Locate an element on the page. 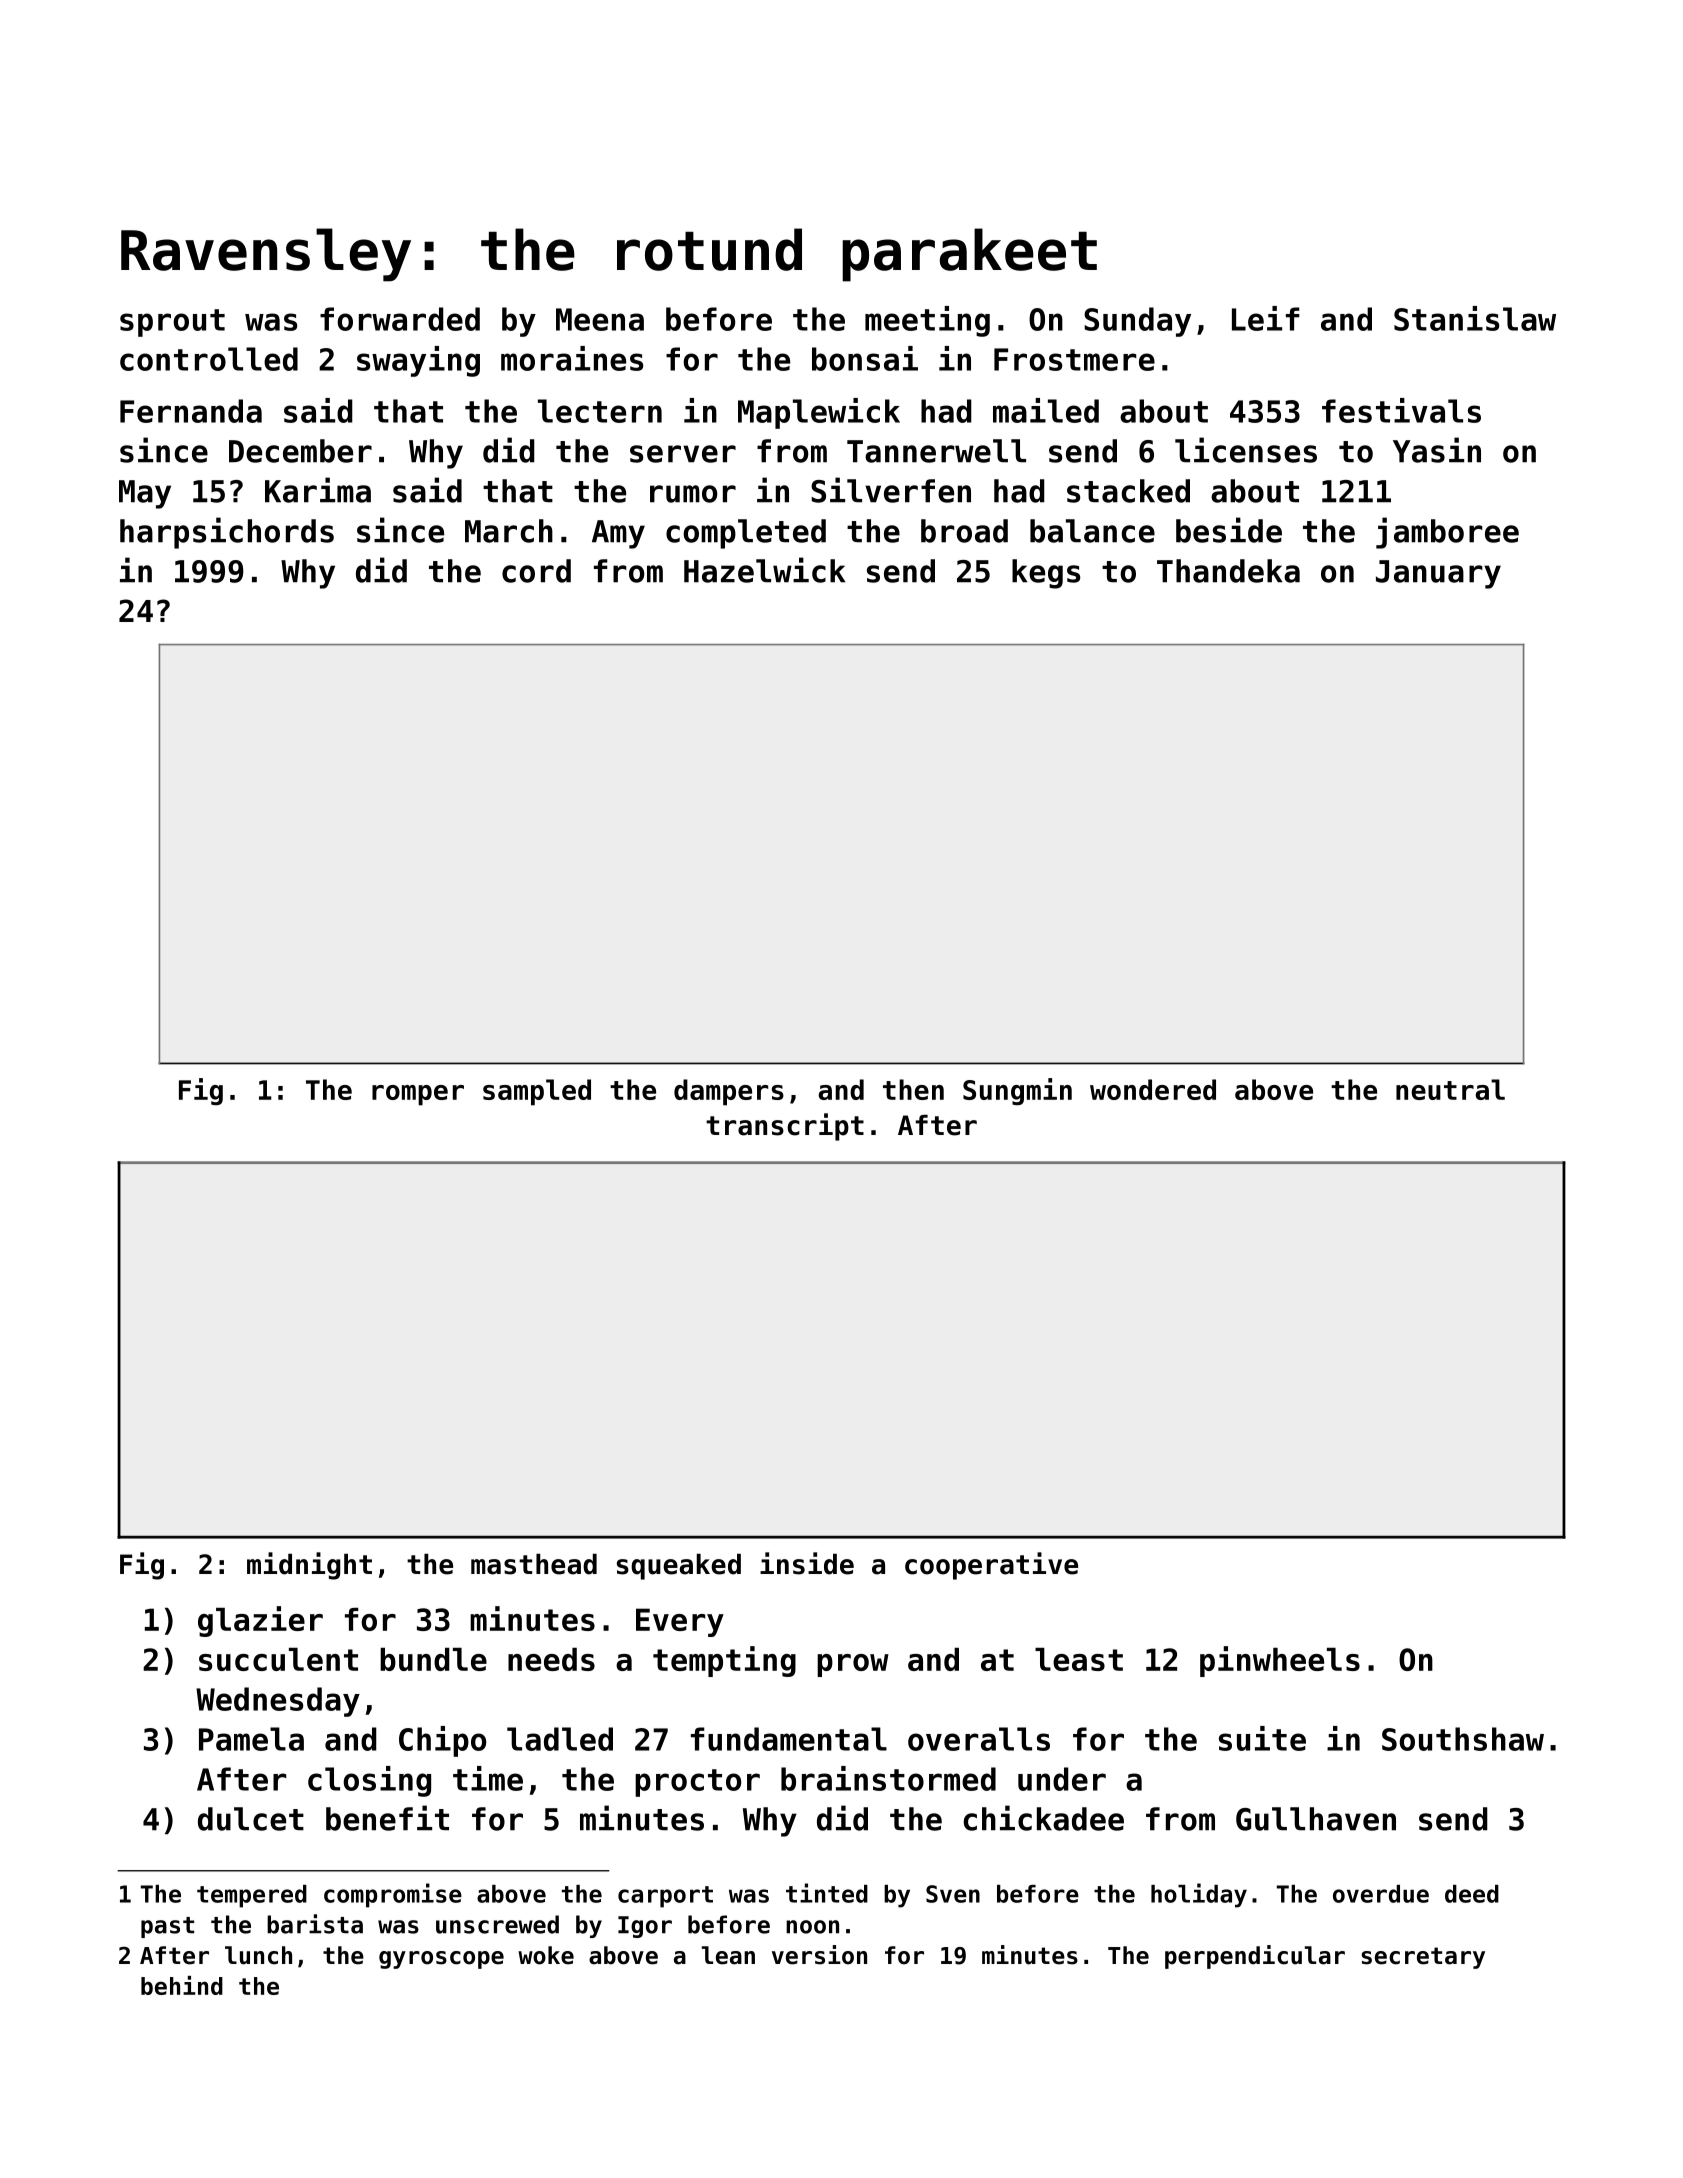 This page has height=2178, width=1683. tempting is located at coordinates (724, 1661).
